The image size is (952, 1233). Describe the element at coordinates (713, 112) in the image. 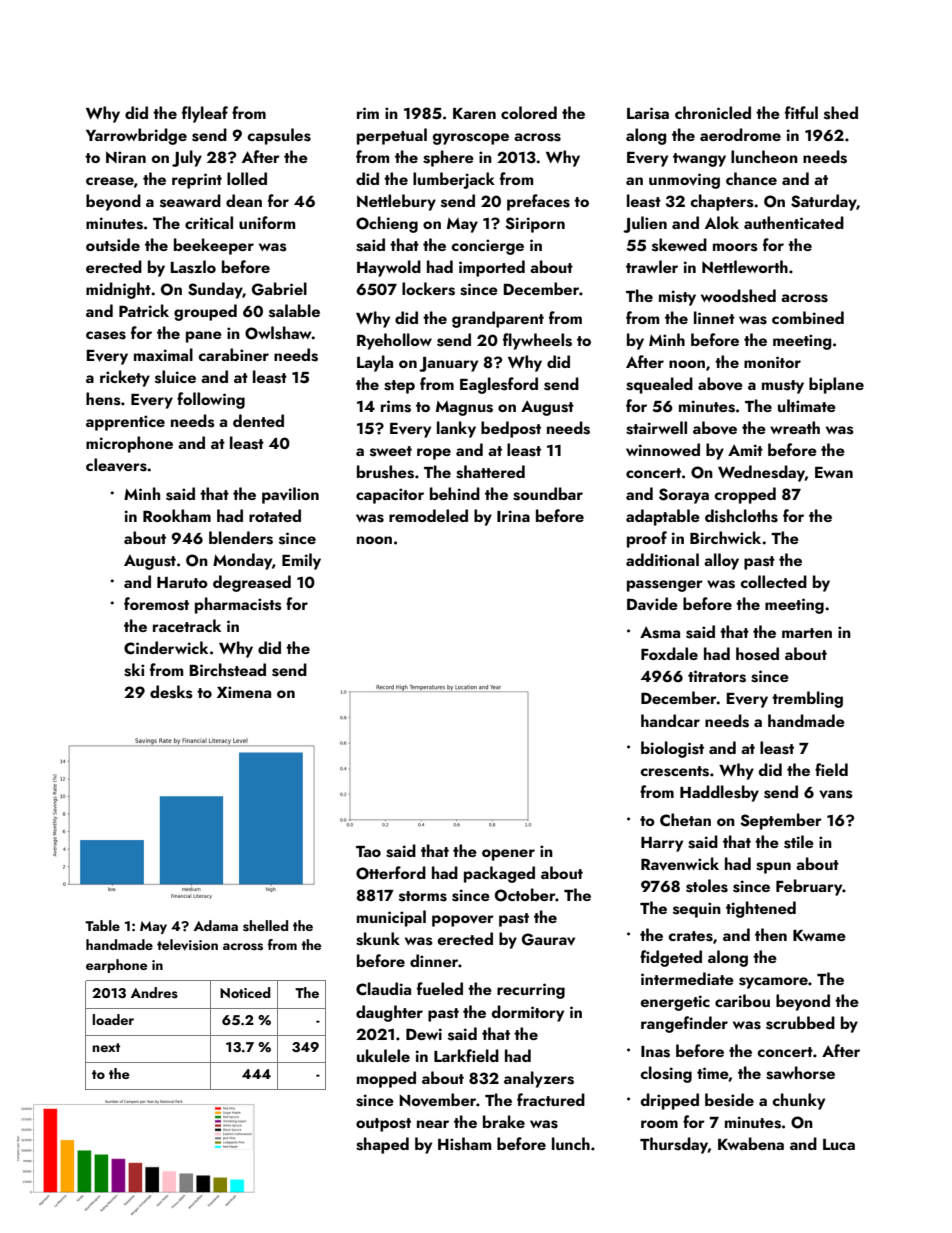

I see `chronicled` at that location.
